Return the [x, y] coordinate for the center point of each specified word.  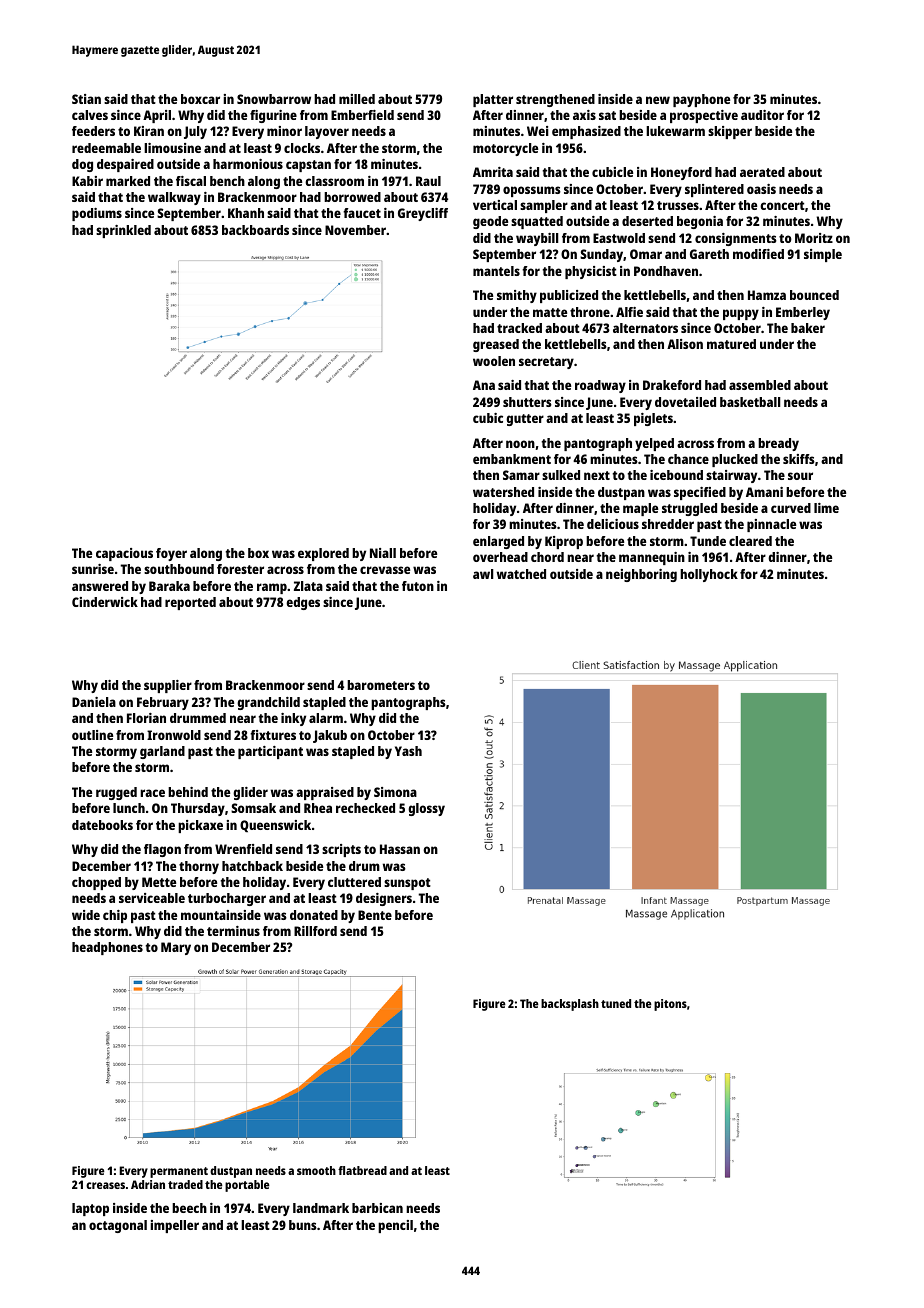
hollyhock [709, 575]
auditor [762, 115]
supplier [168, 686]
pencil [395, 1226]
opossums [532, 191]
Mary [176, 948]
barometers [381, 685]
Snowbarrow [274, 99]
